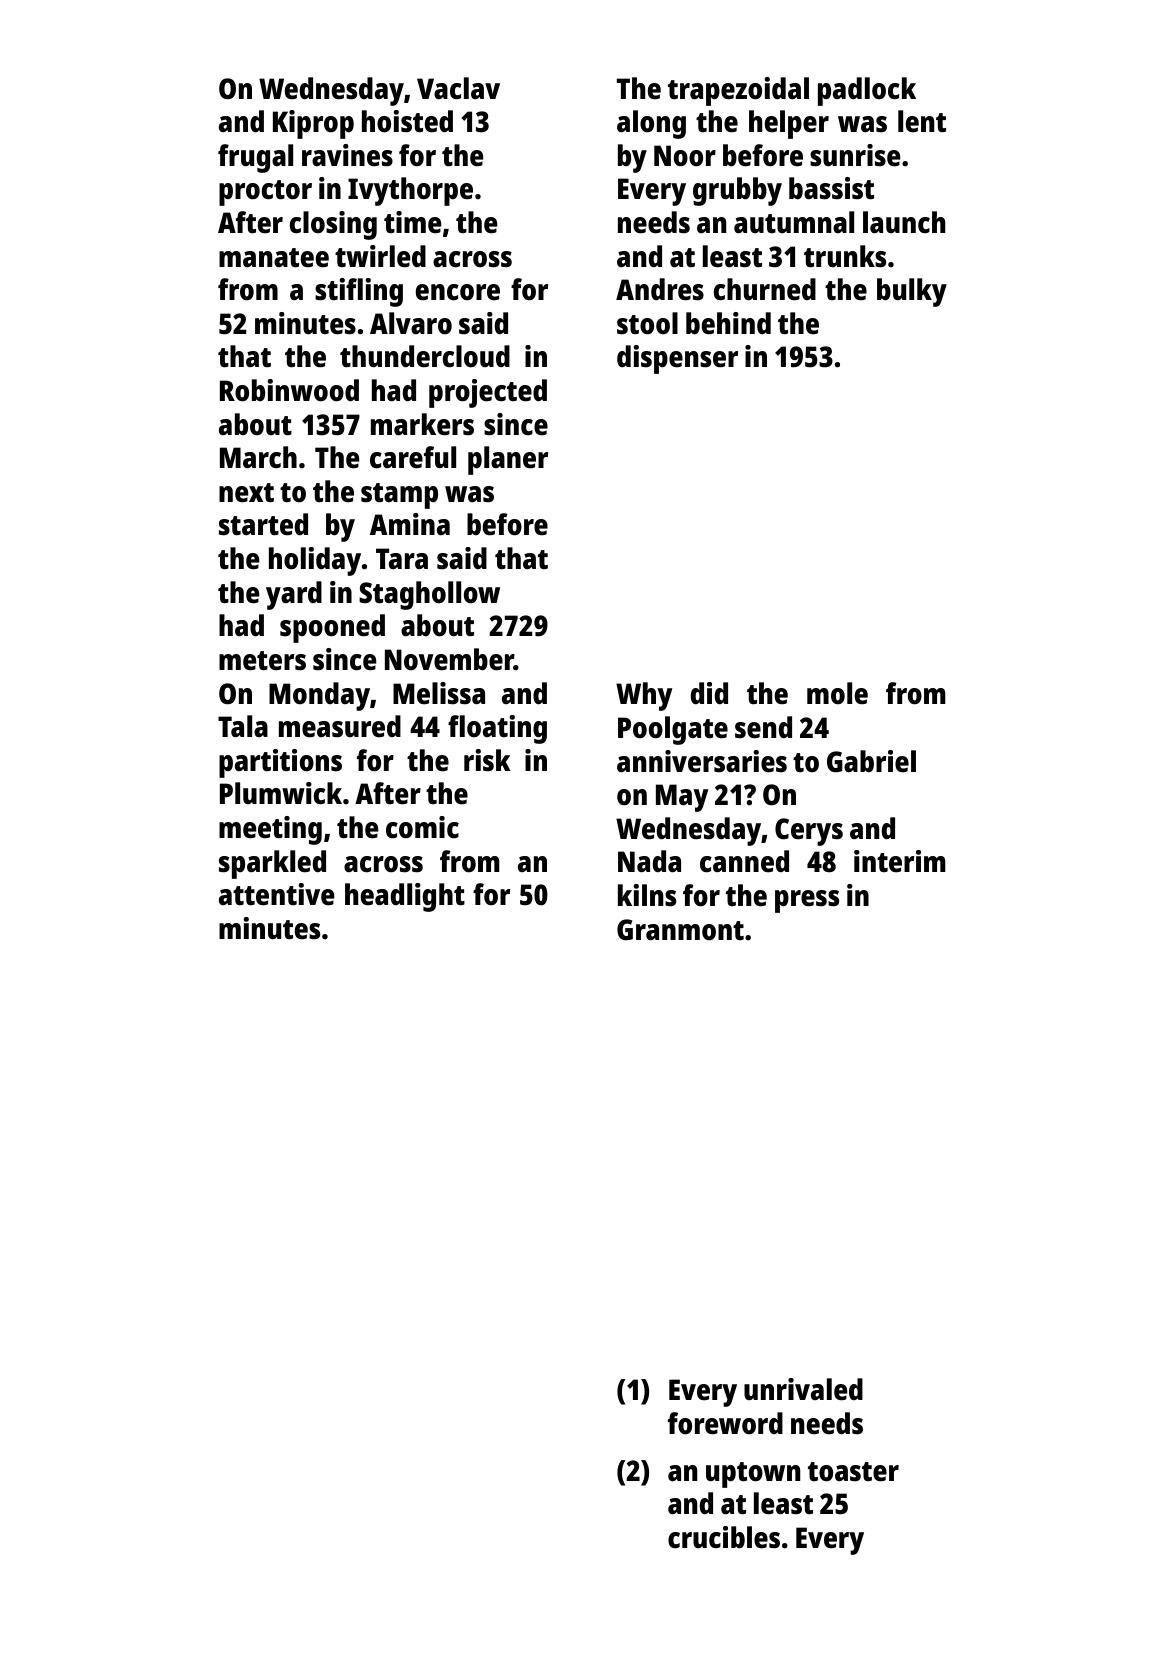  I want to click on along, so click(651, 124).
